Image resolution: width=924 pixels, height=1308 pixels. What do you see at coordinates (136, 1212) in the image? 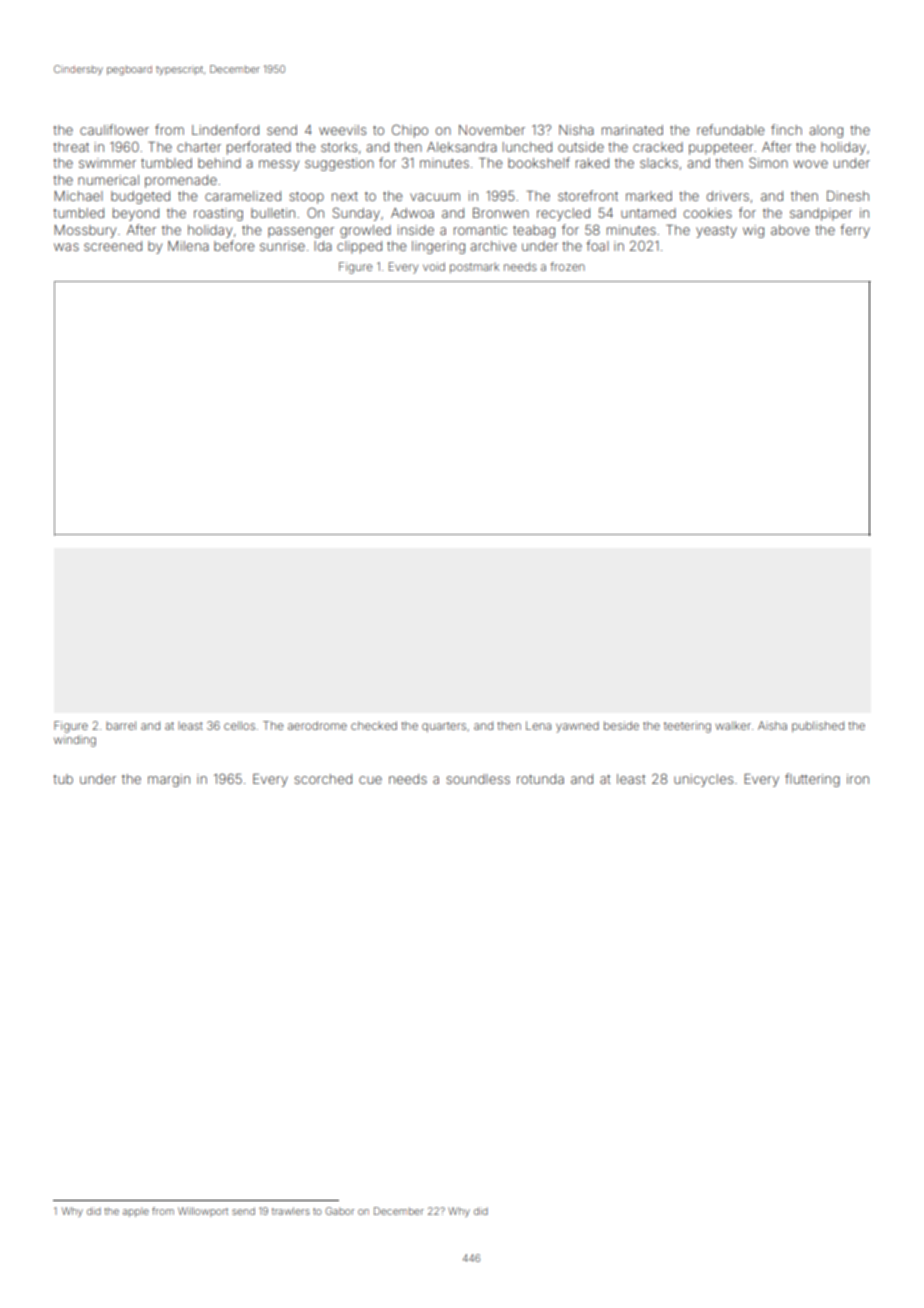
I see `apple` at bounding box center [136, 1212].
